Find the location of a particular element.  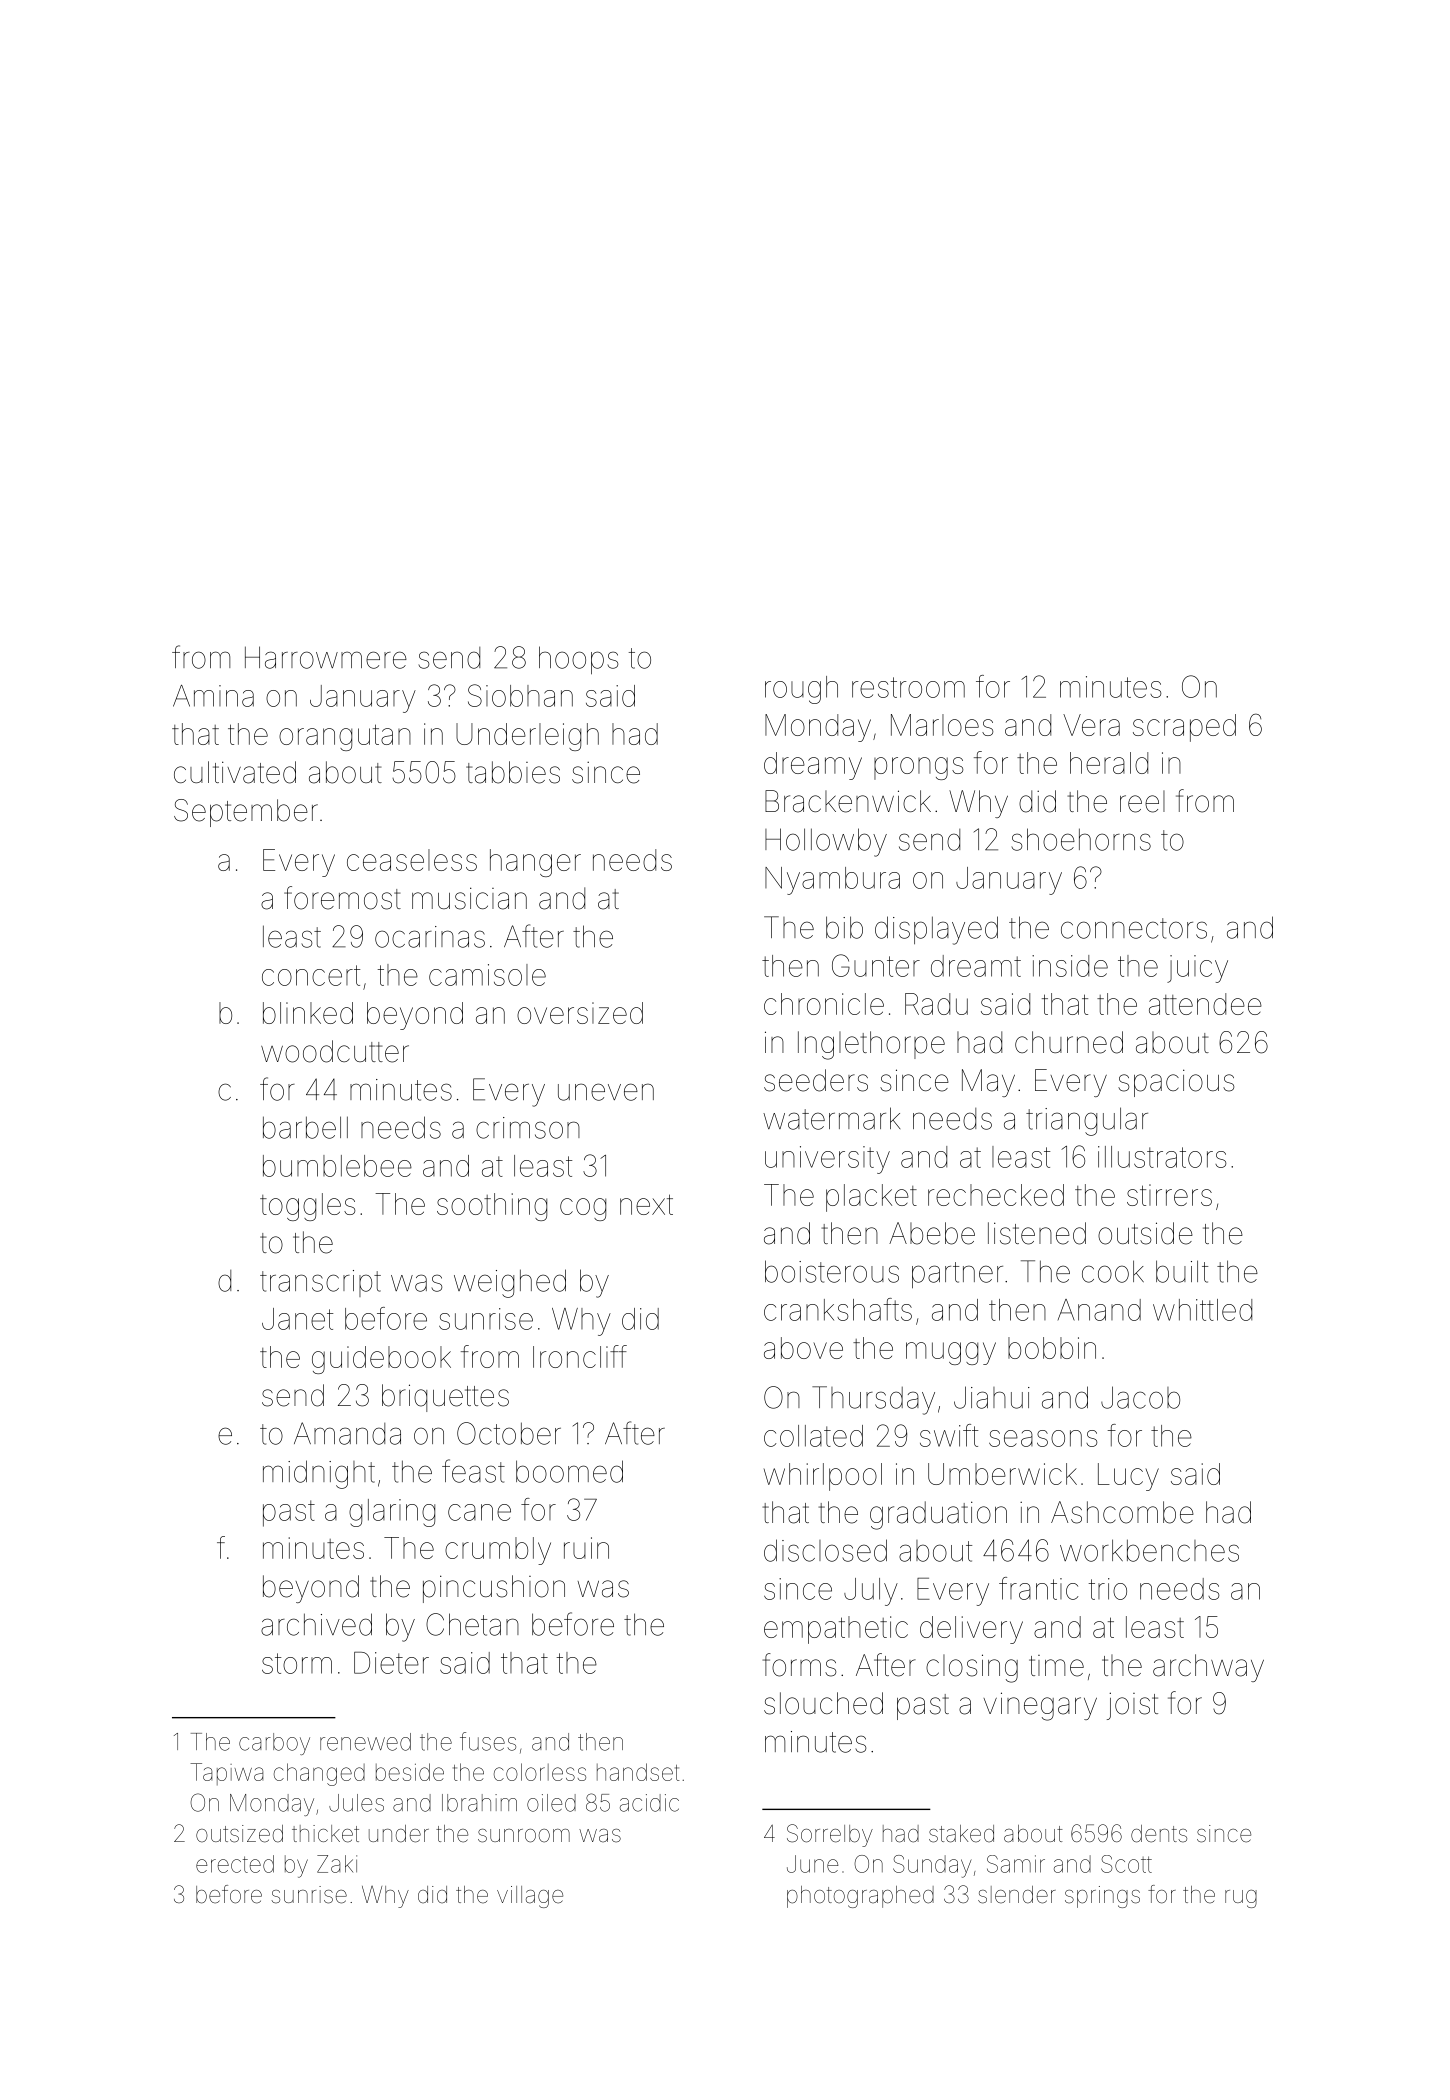

Harrowmere is located at coordinates (326, 657).
